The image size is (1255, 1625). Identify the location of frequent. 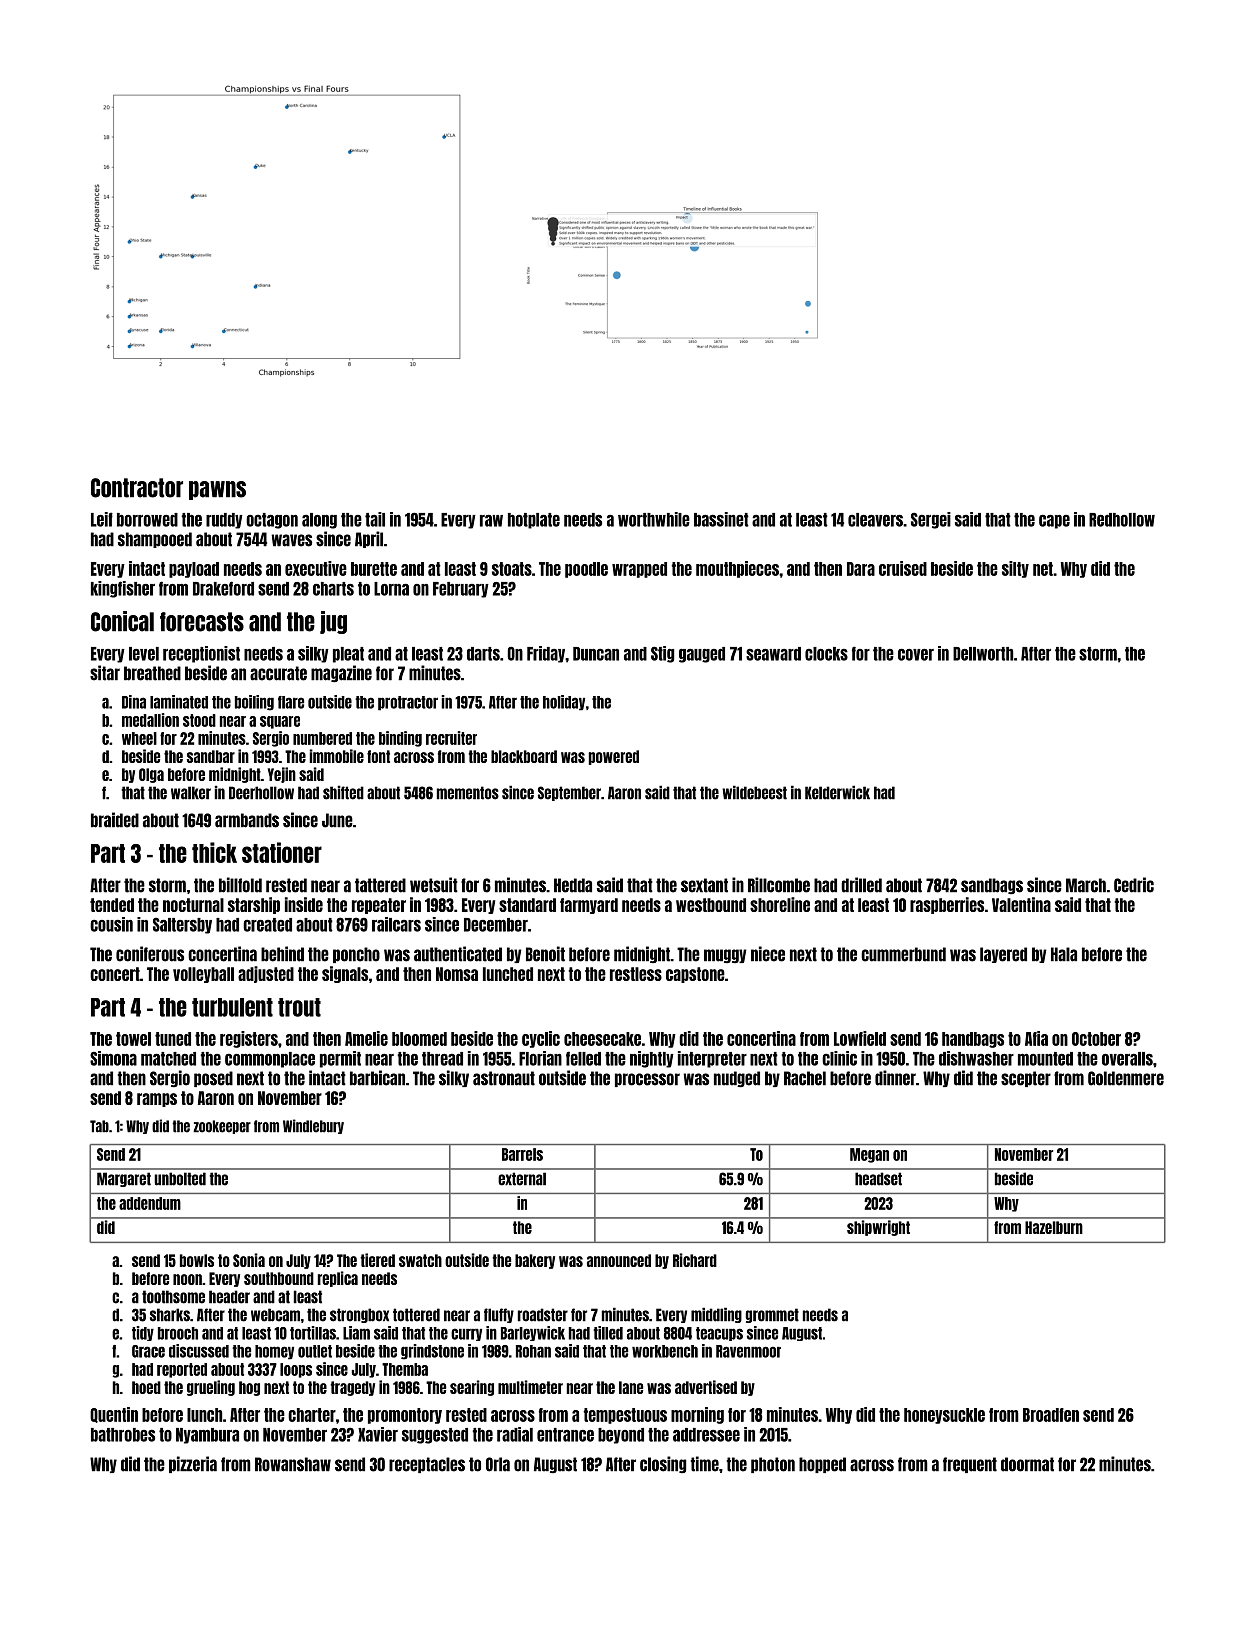
(970, 1465).
